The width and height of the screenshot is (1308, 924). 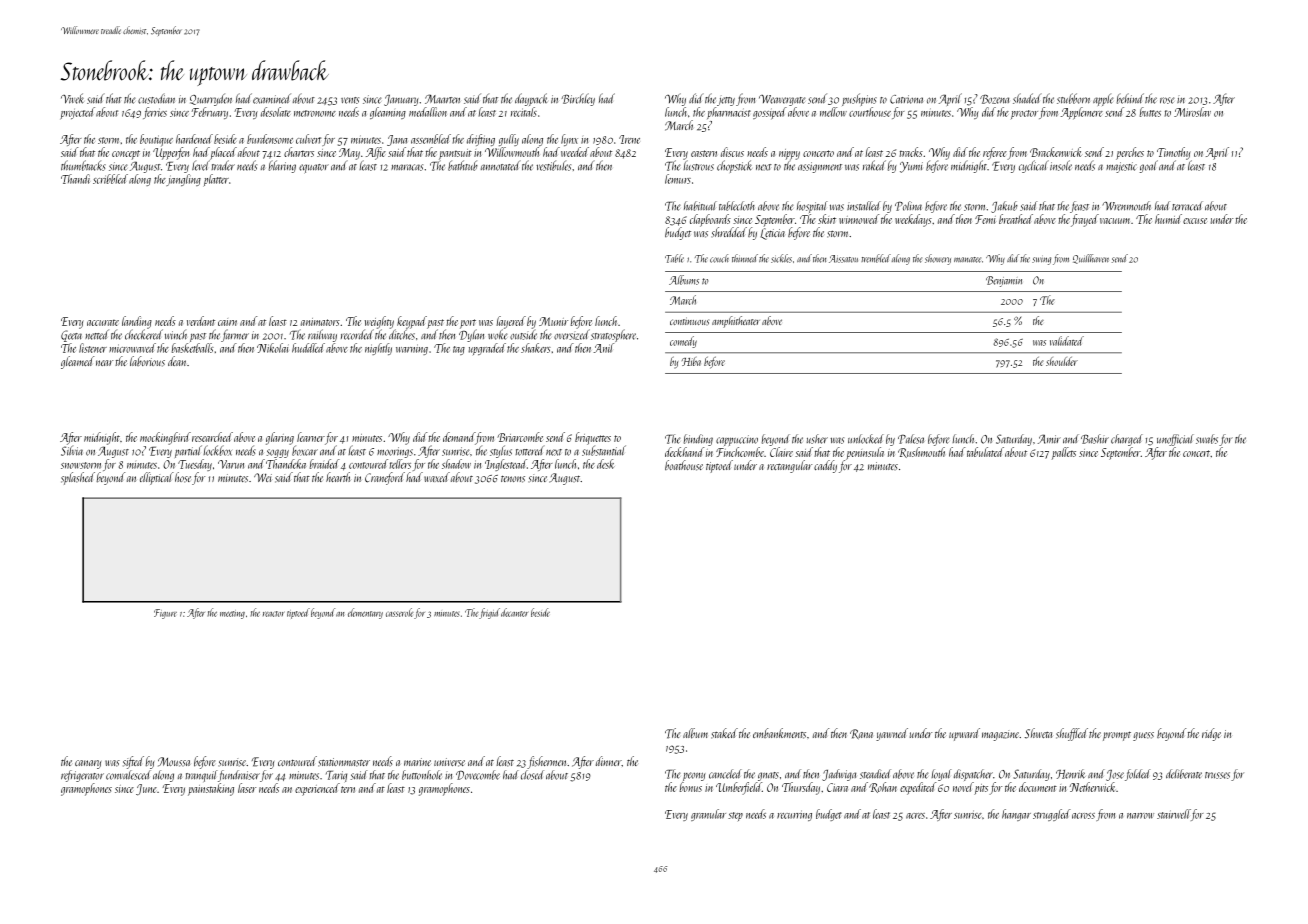 I want to click on splashed, so click(x=78, y=478).
